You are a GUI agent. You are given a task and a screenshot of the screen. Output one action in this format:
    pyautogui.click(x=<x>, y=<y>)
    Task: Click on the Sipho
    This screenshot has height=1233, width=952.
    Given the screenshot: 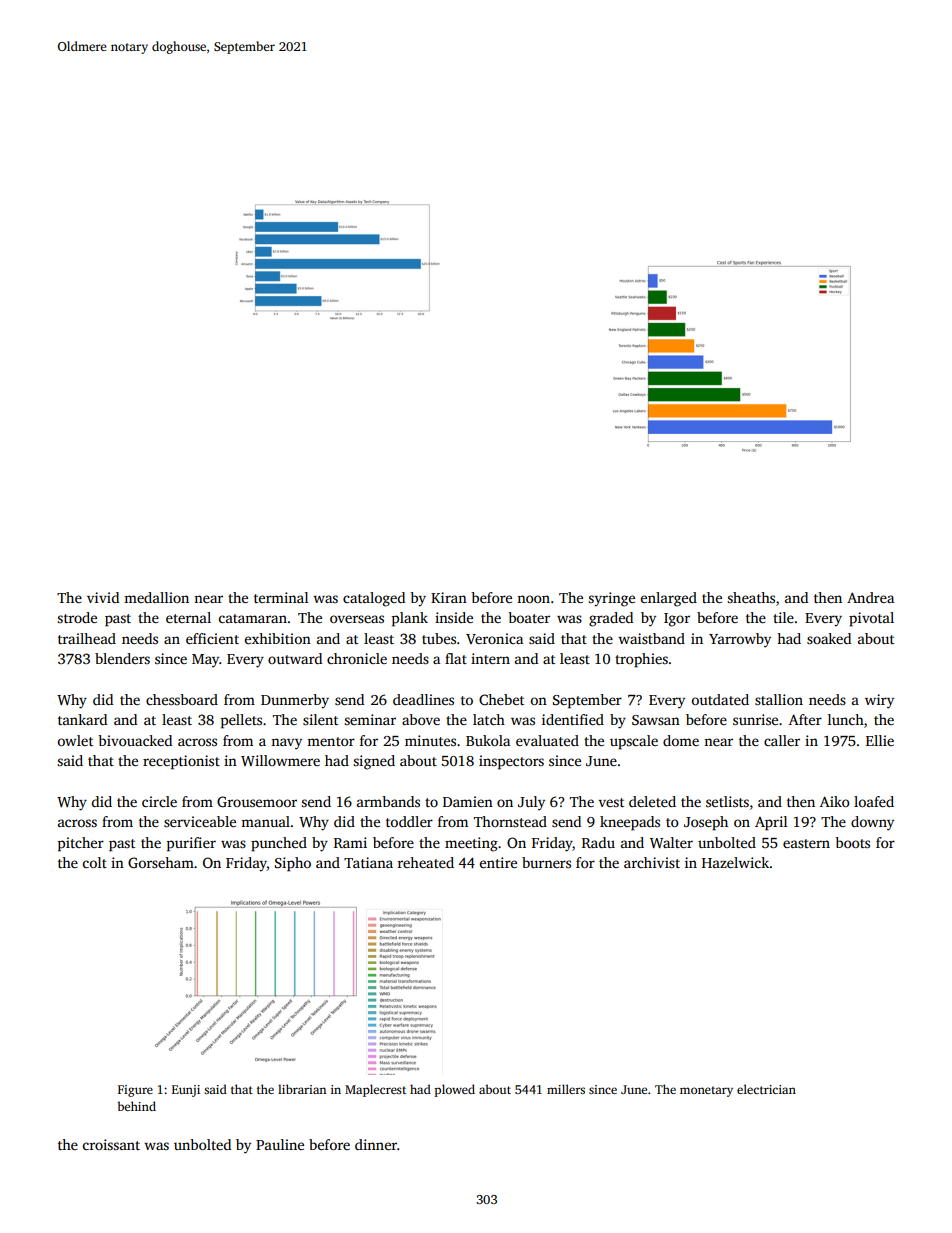 What is the action you would take?
    pyautogui.click(x=293, y=864)
